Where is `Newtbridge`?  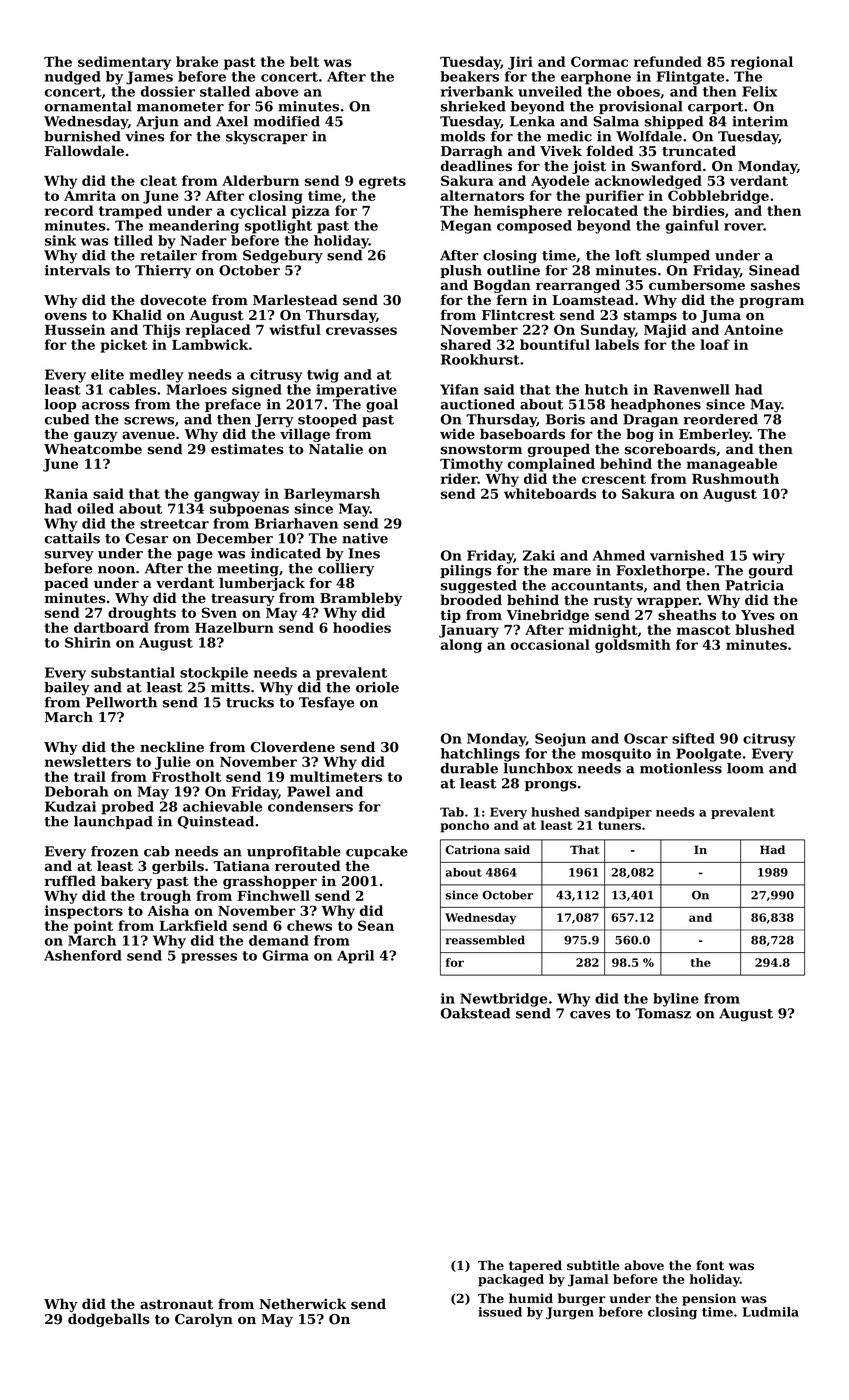 Newtbridge is located at coordinates (503, 1000).
